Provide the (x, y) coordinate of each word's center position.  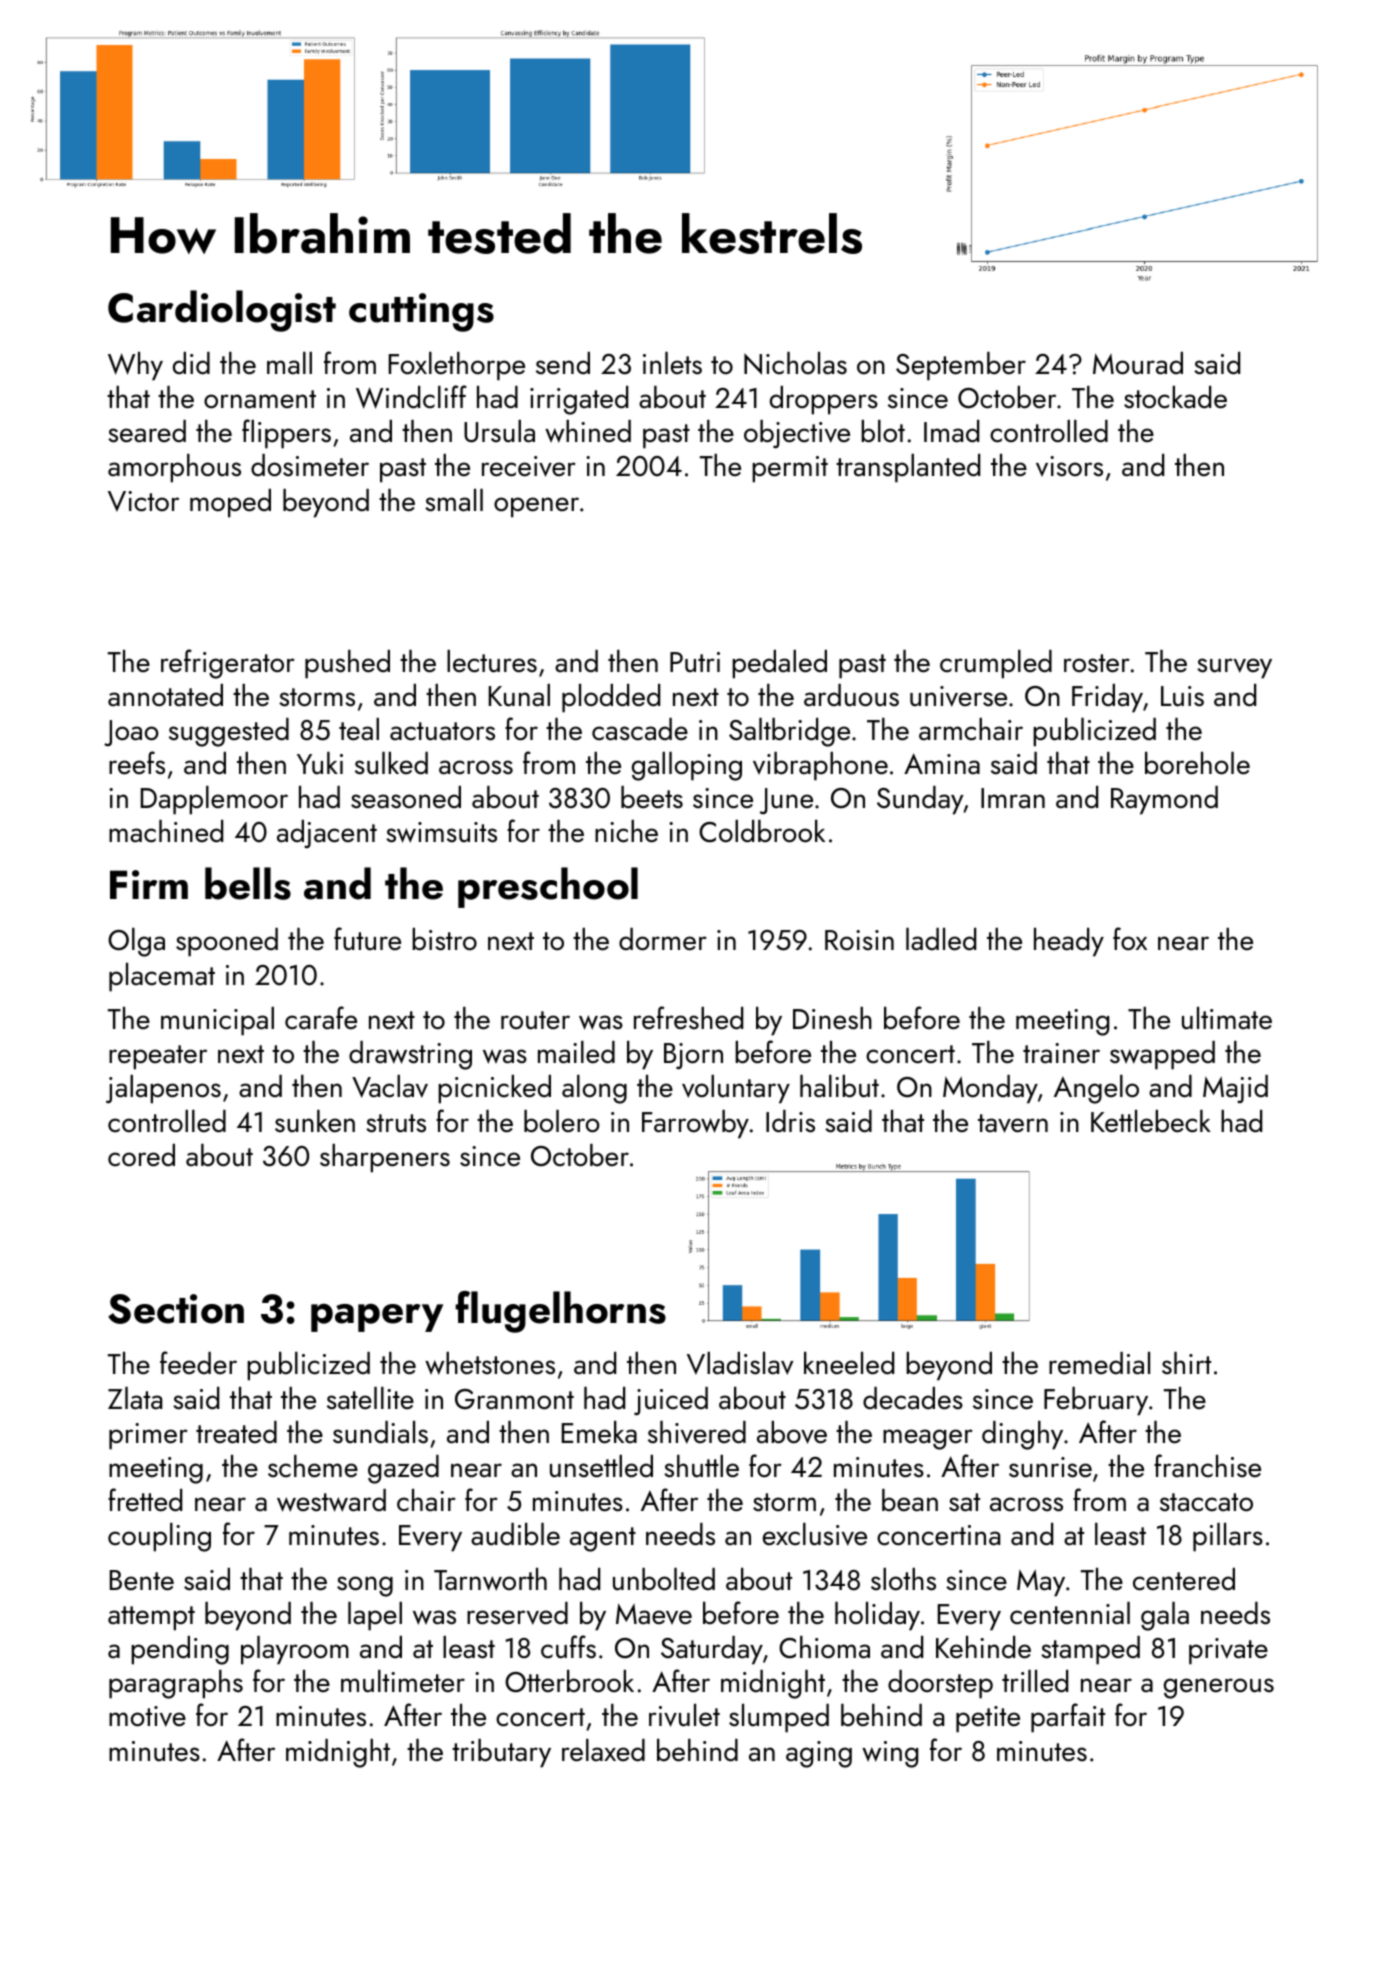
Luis (1182, 696)
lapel (375, 1616)
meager (928, 1439)
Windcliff (411, 397)
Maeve (654, 1613)
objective (797, 434)
